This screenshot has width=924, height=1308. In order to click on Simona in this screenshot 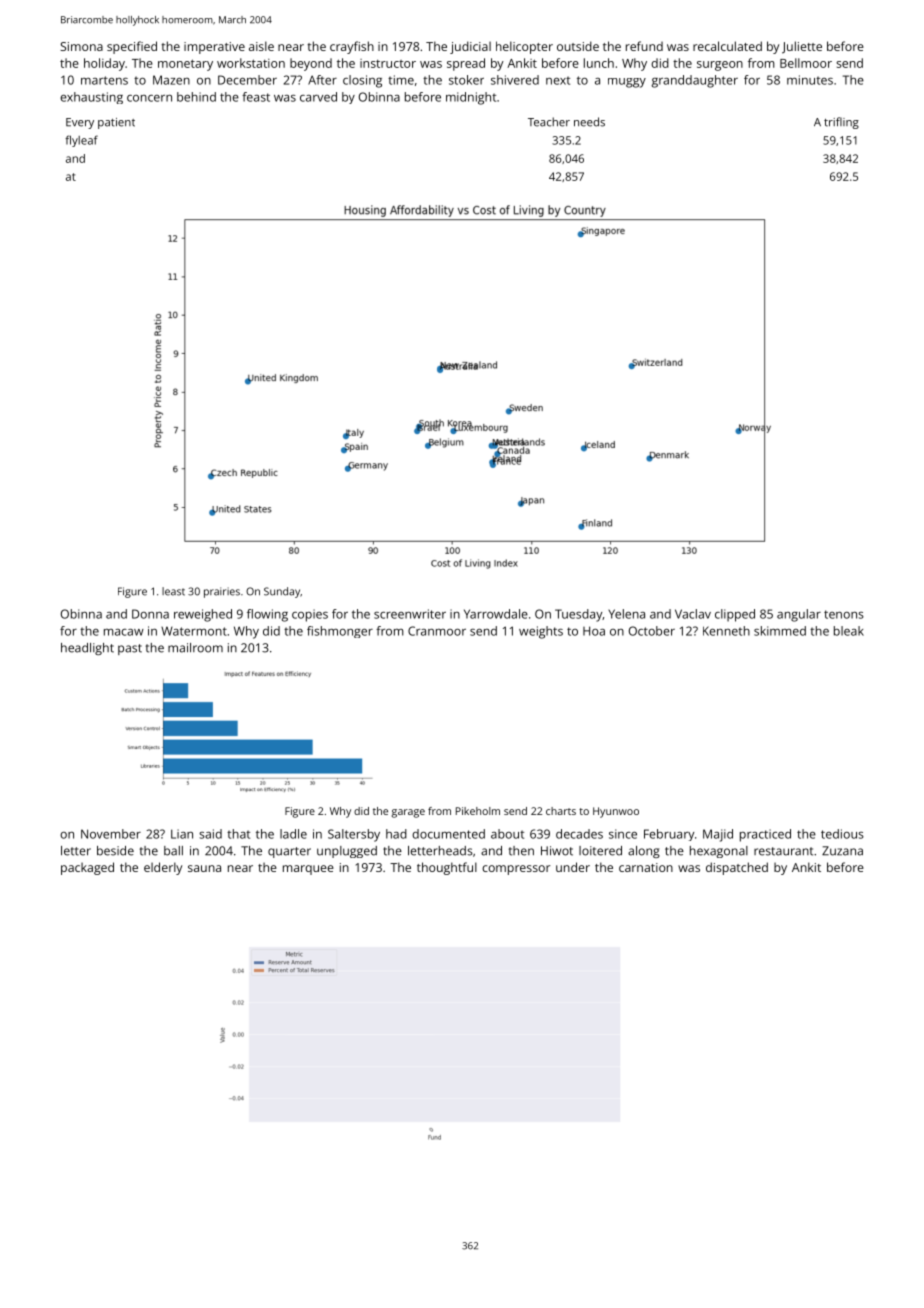, I will do `click(81, 46)`.
